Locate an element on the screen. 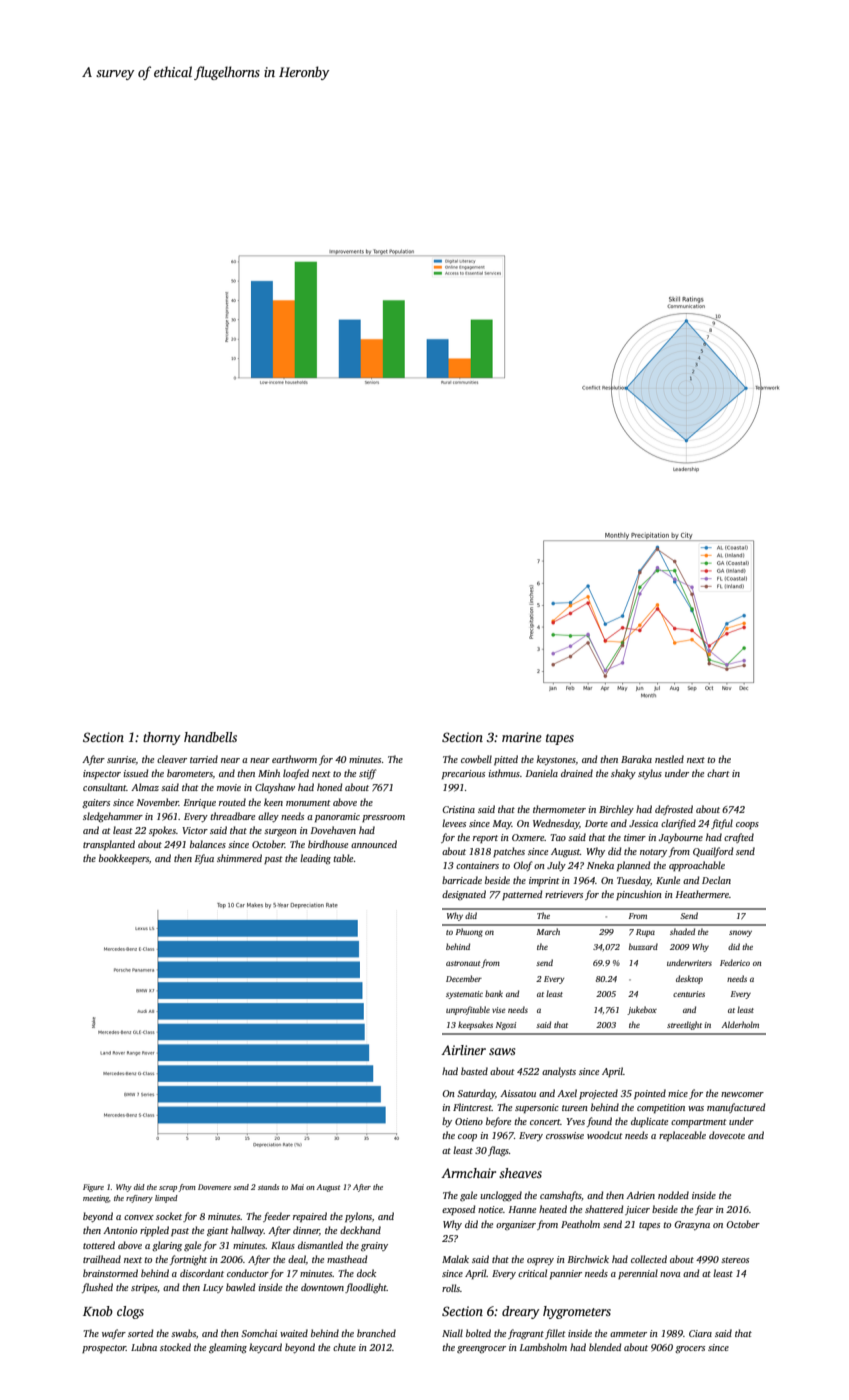  transplanted is located at coordinates (109, 845).
